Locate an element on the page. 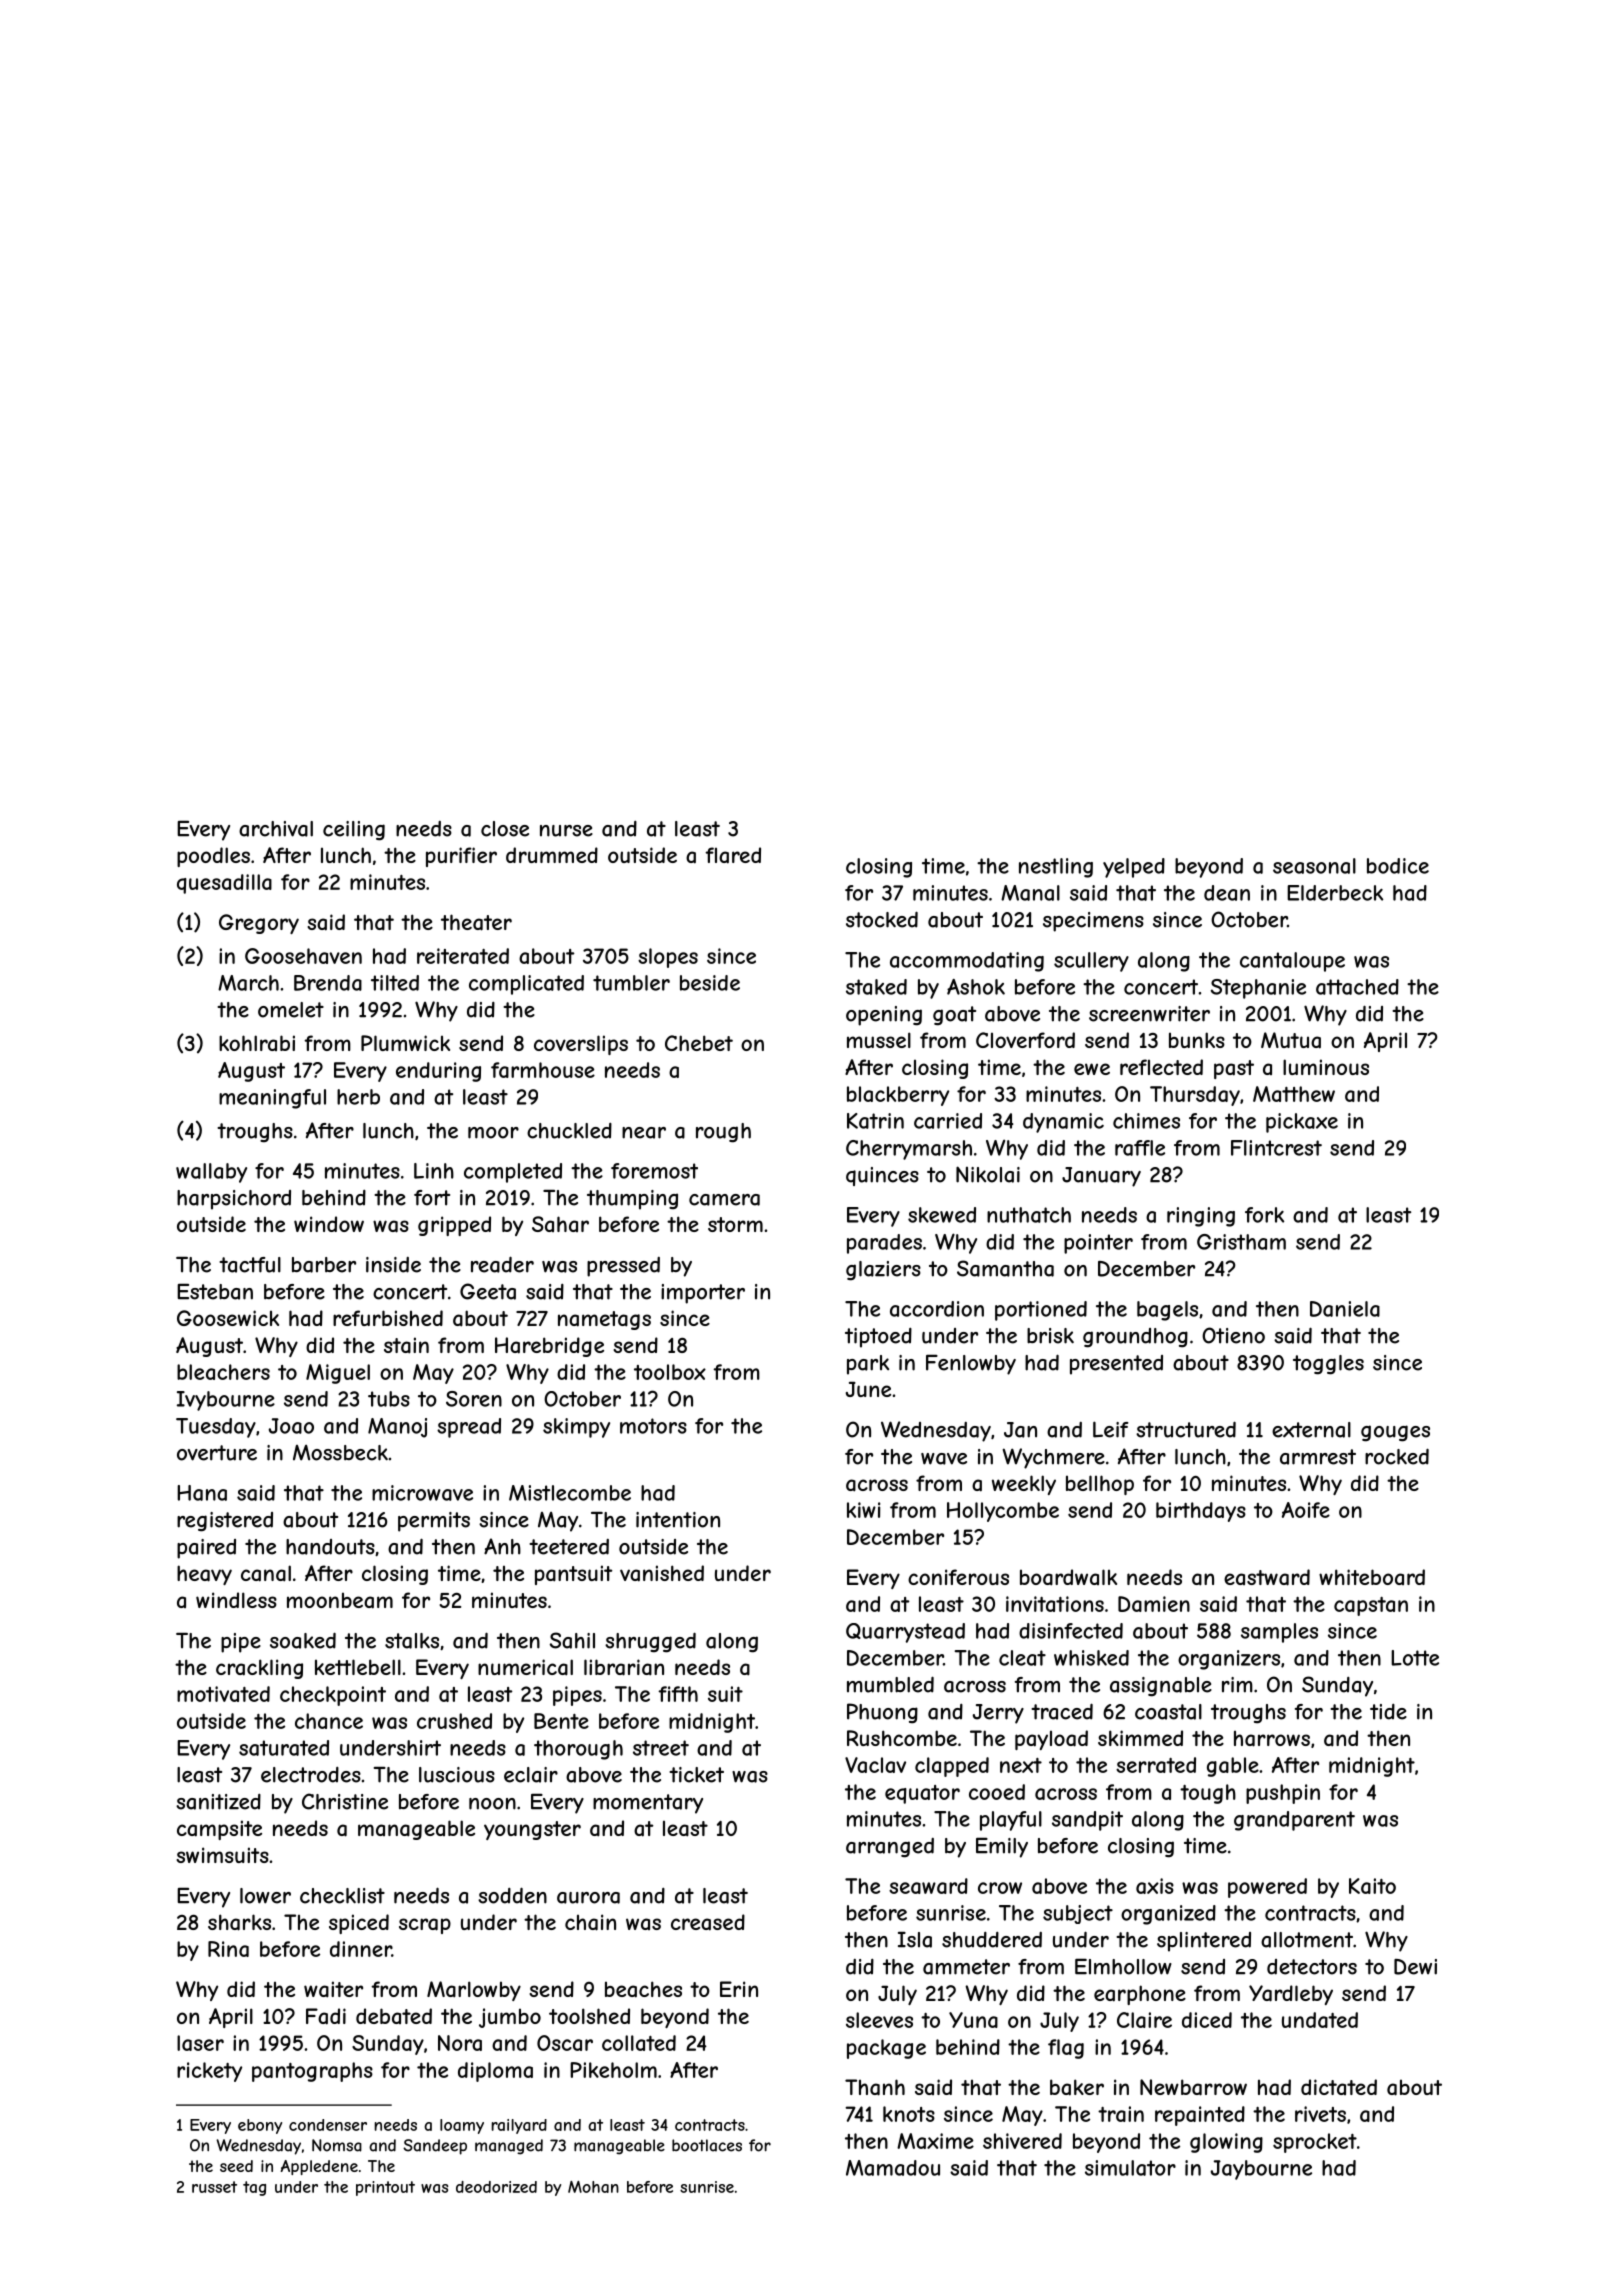 This page has width=1620, height=2292. pickaxe is located at coordinates (1302, 1123).
